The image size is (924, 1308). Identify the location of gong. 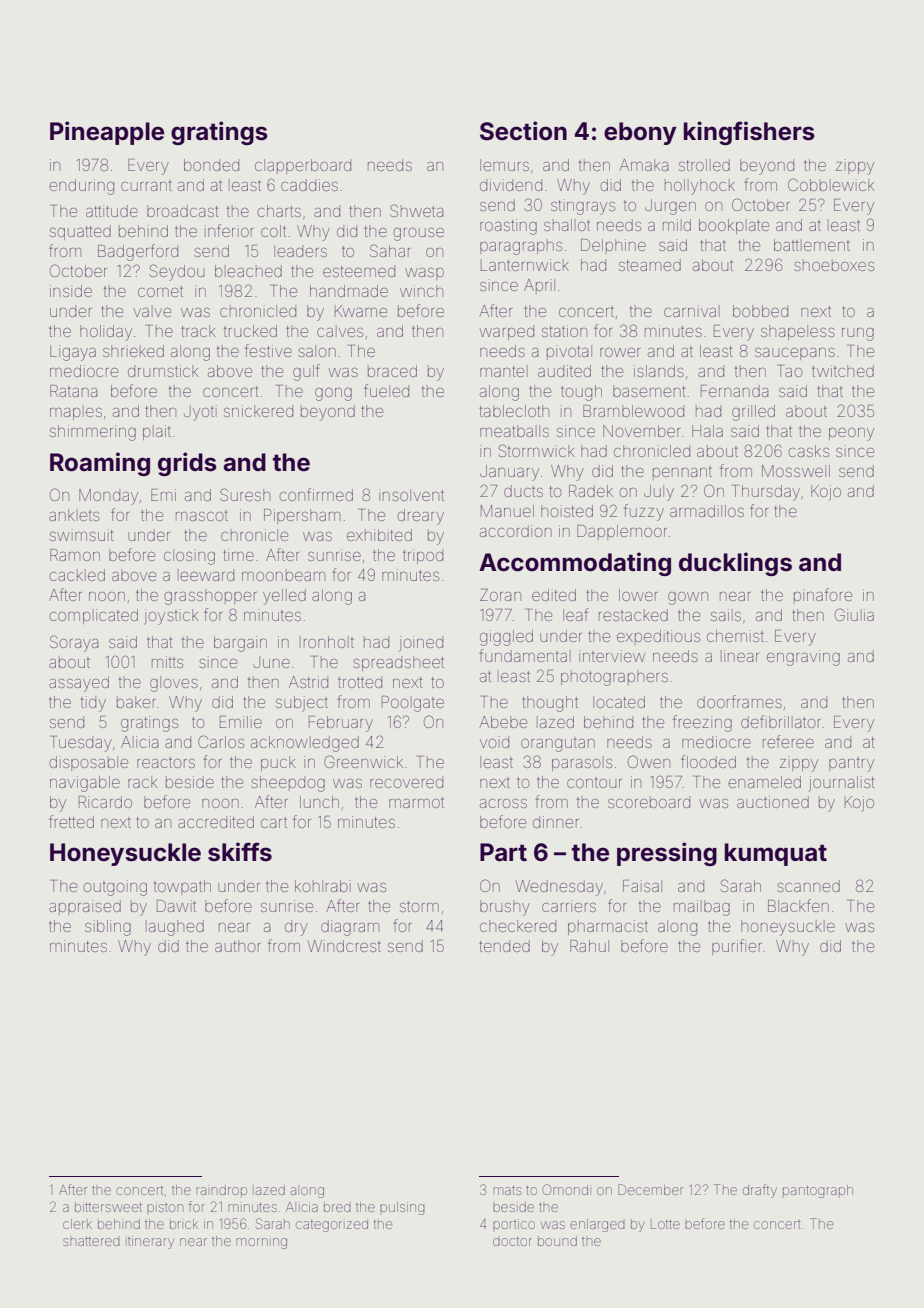
(333, 394).
